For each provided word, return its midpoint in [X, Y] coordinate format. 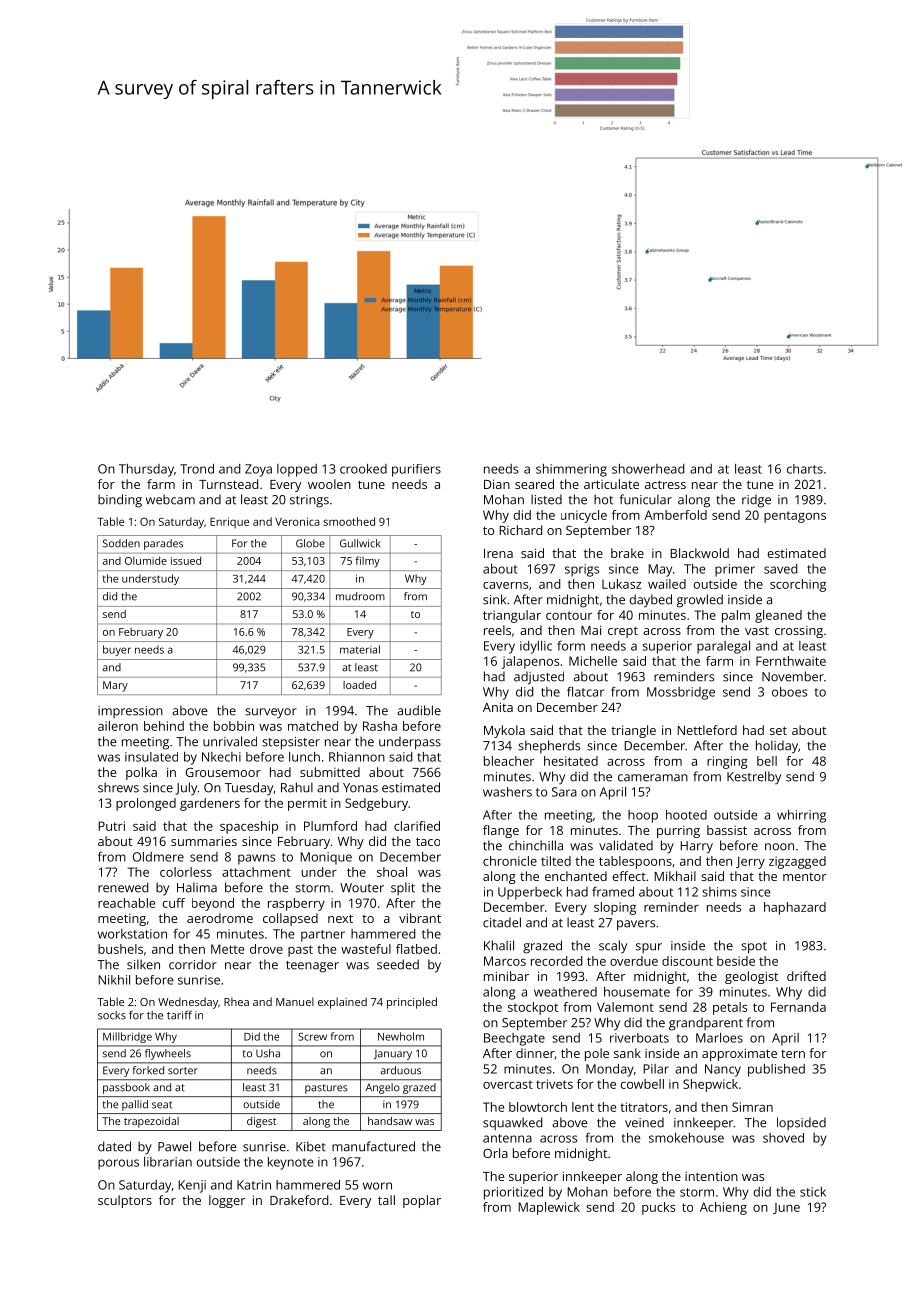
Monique [326, 858]
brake [627, 553]
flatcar [585, 691]
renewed [123, 887]
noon [779, 847]
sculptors [125, 1201]
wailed [667, 584]
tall [386, 1200]
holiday [777, 747]
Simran [752, 1107]
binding [120, 501]
